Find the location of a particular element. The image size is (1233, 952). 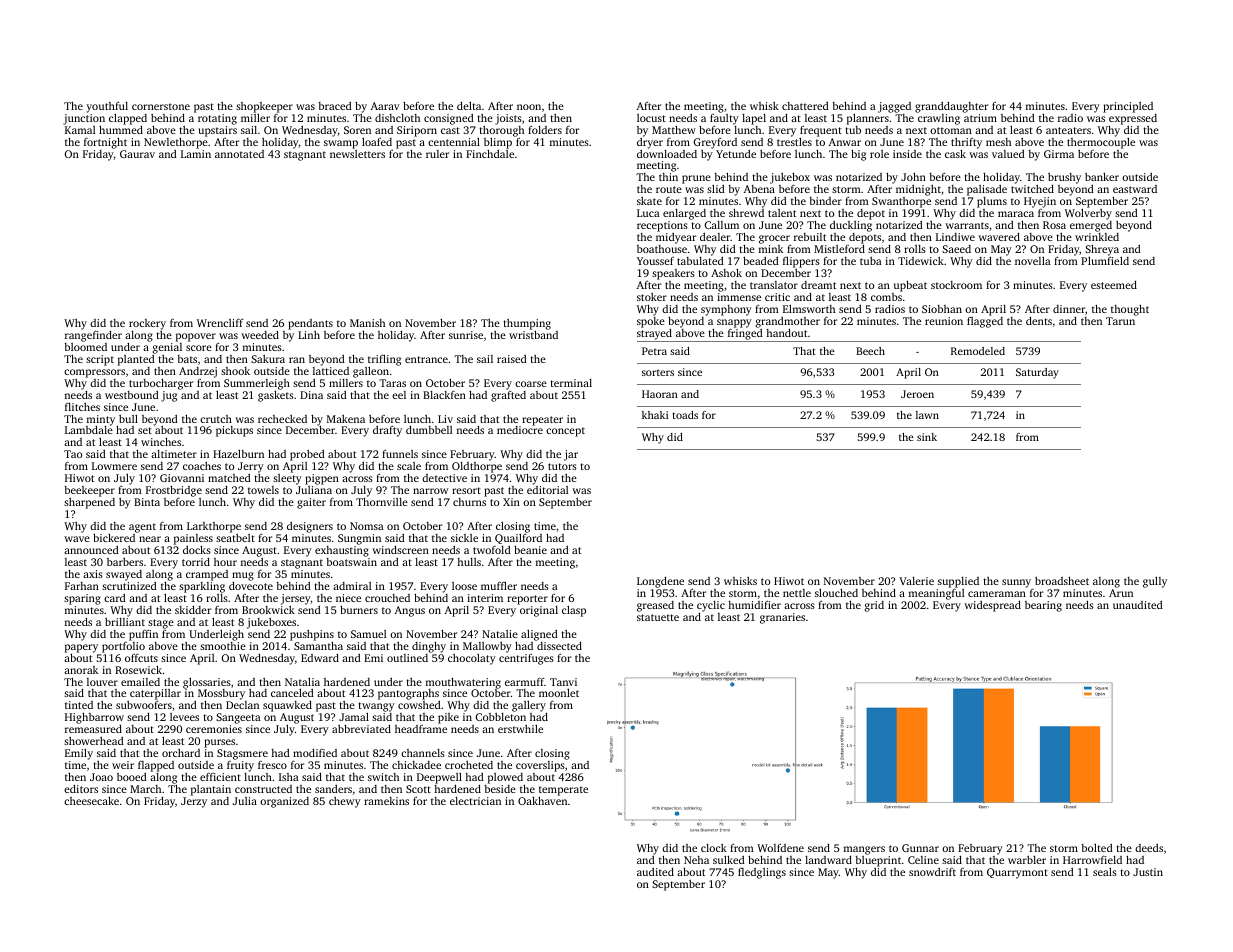

Jerzy is located at coordinates (194, 802).
